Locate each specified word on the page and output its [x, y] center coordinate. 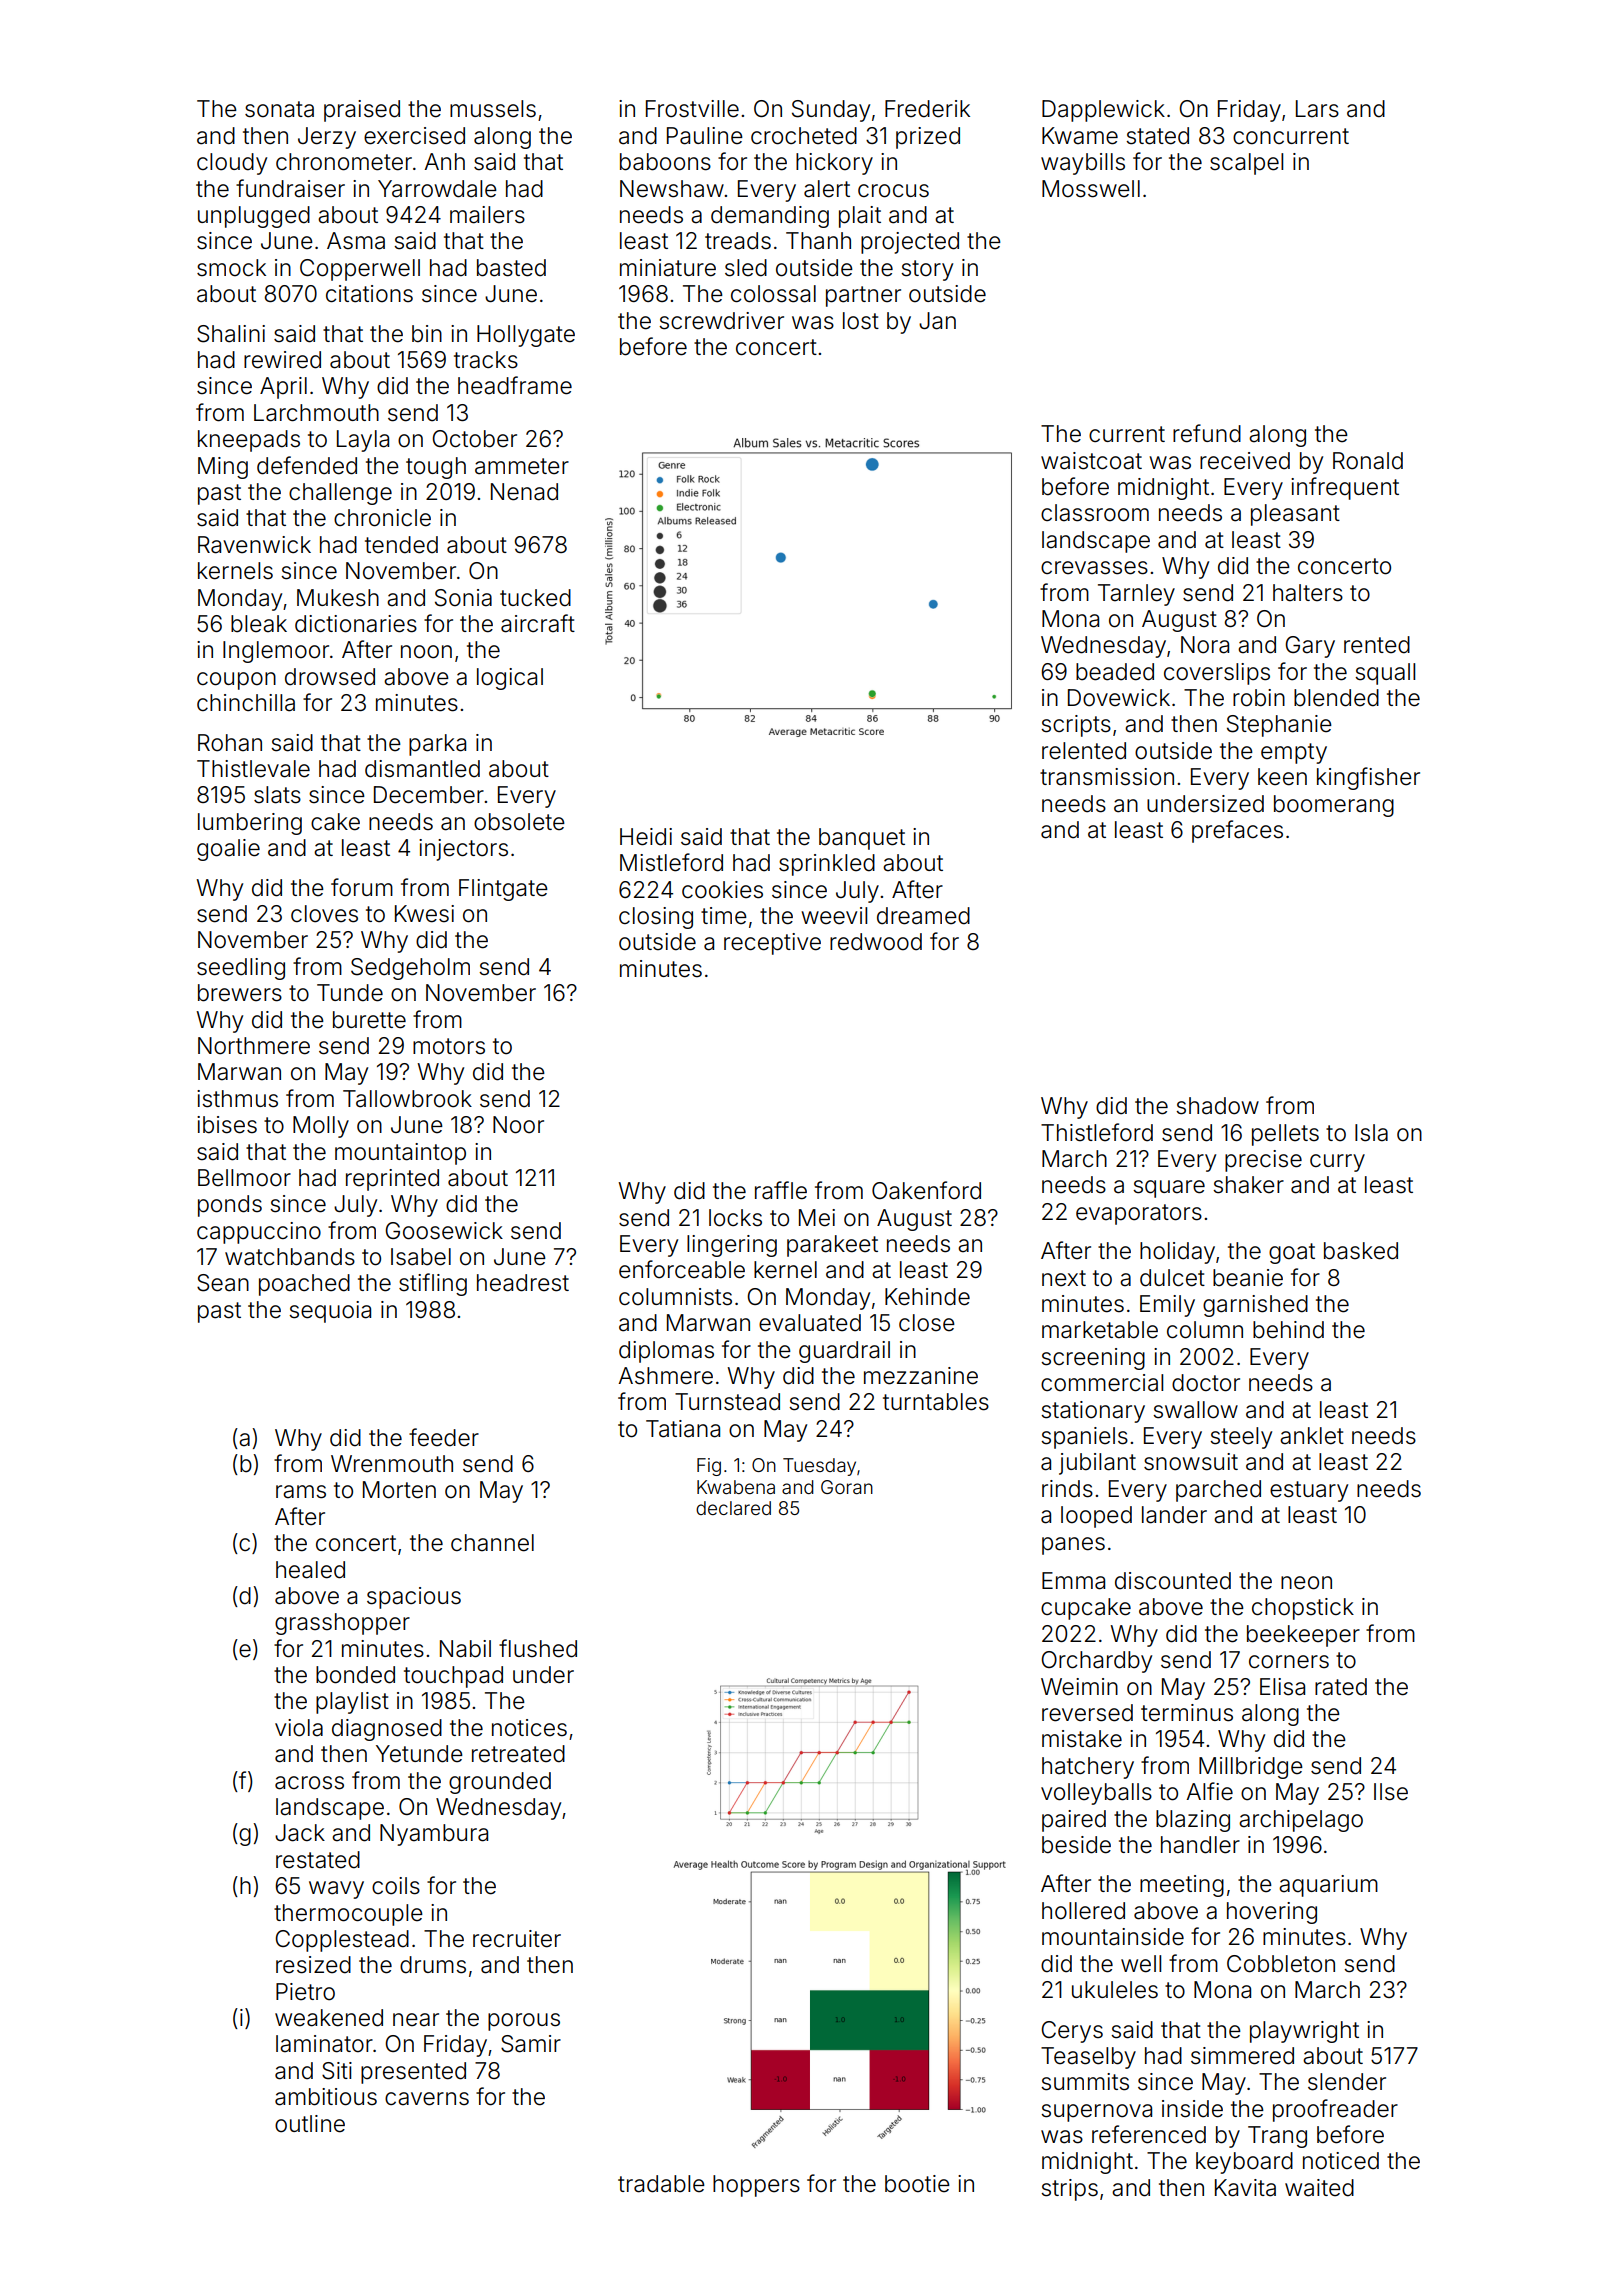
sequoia [330, 1312]
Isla [1371, 1133]
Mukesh [338, 598]
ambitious [326, 2097]
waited [1319, 2188]
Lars [1317, 109]
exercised [414, 136]
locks [735, 1218]
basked [1361, 1251]
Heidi [646, 837]
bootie [917, 2184]
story [927, 270]
